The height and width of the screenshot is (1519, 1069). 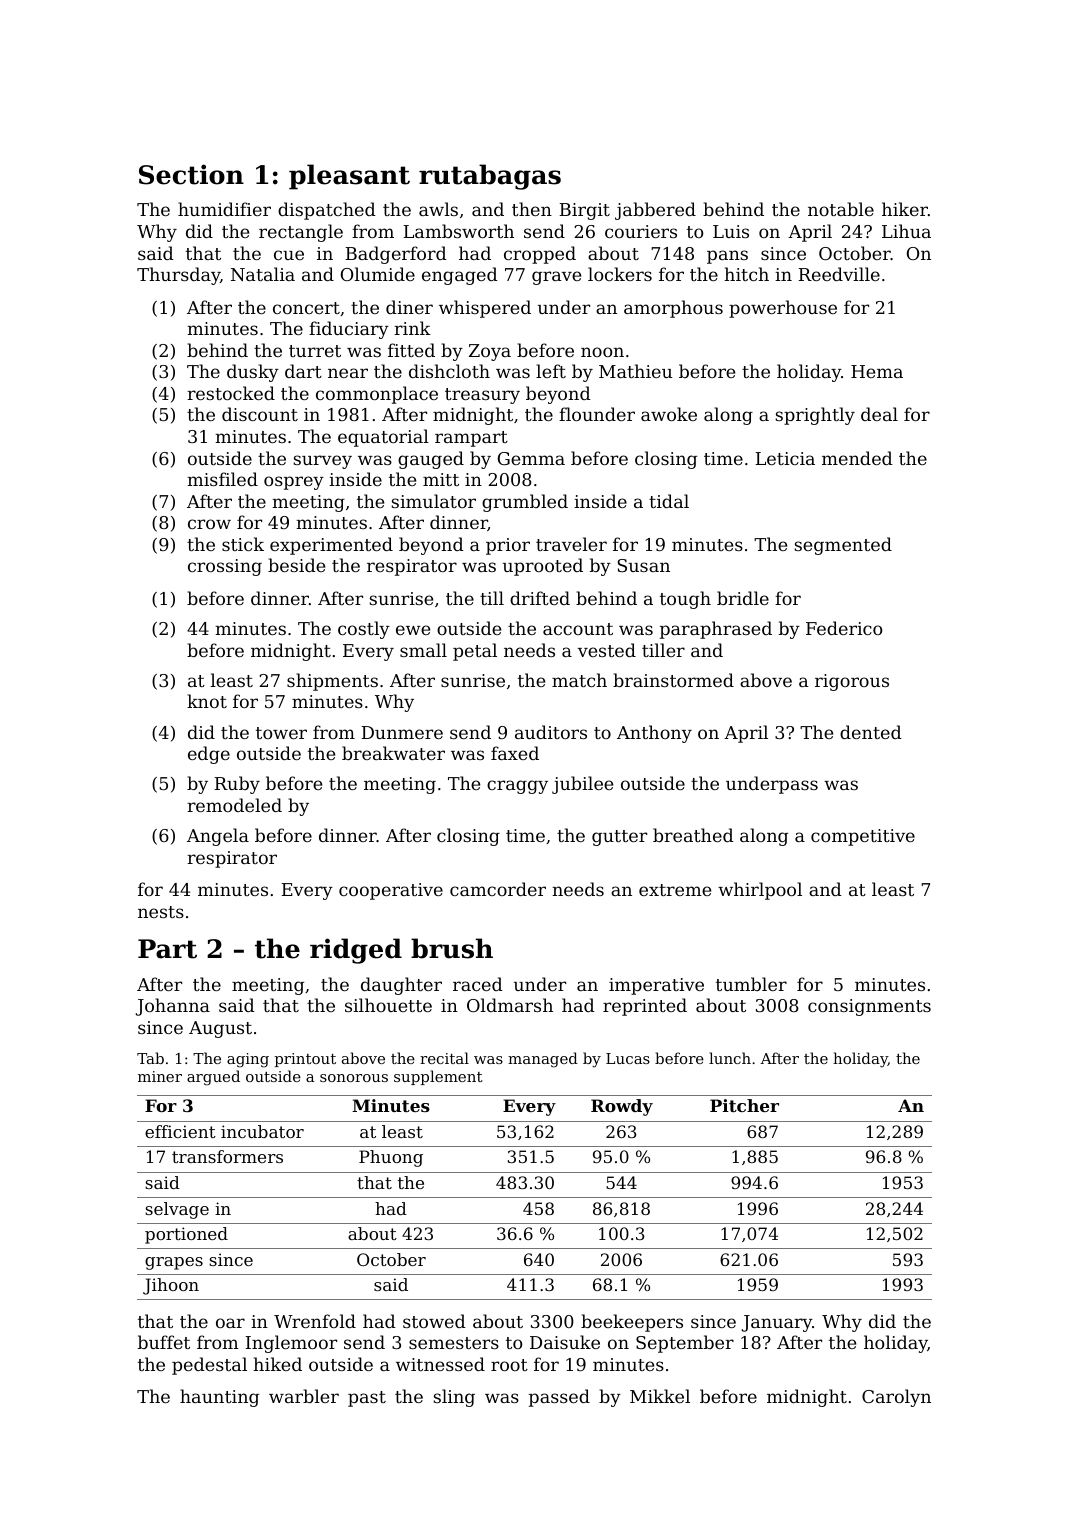 I want to click on pleasant, so click(x=349, y=177).
